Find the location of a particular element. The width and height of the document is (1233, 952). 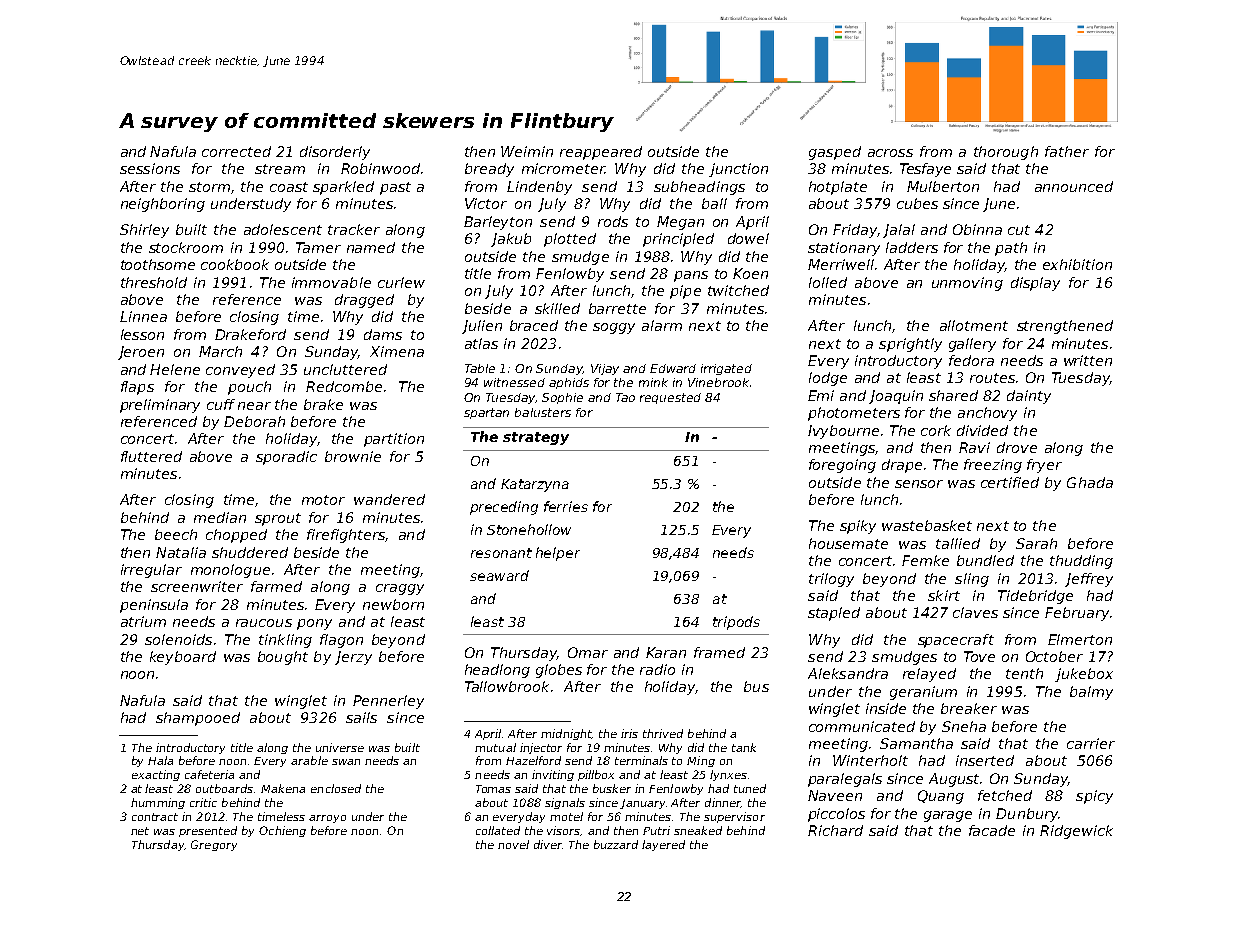

flaps is located at coordinates (137, 388).
